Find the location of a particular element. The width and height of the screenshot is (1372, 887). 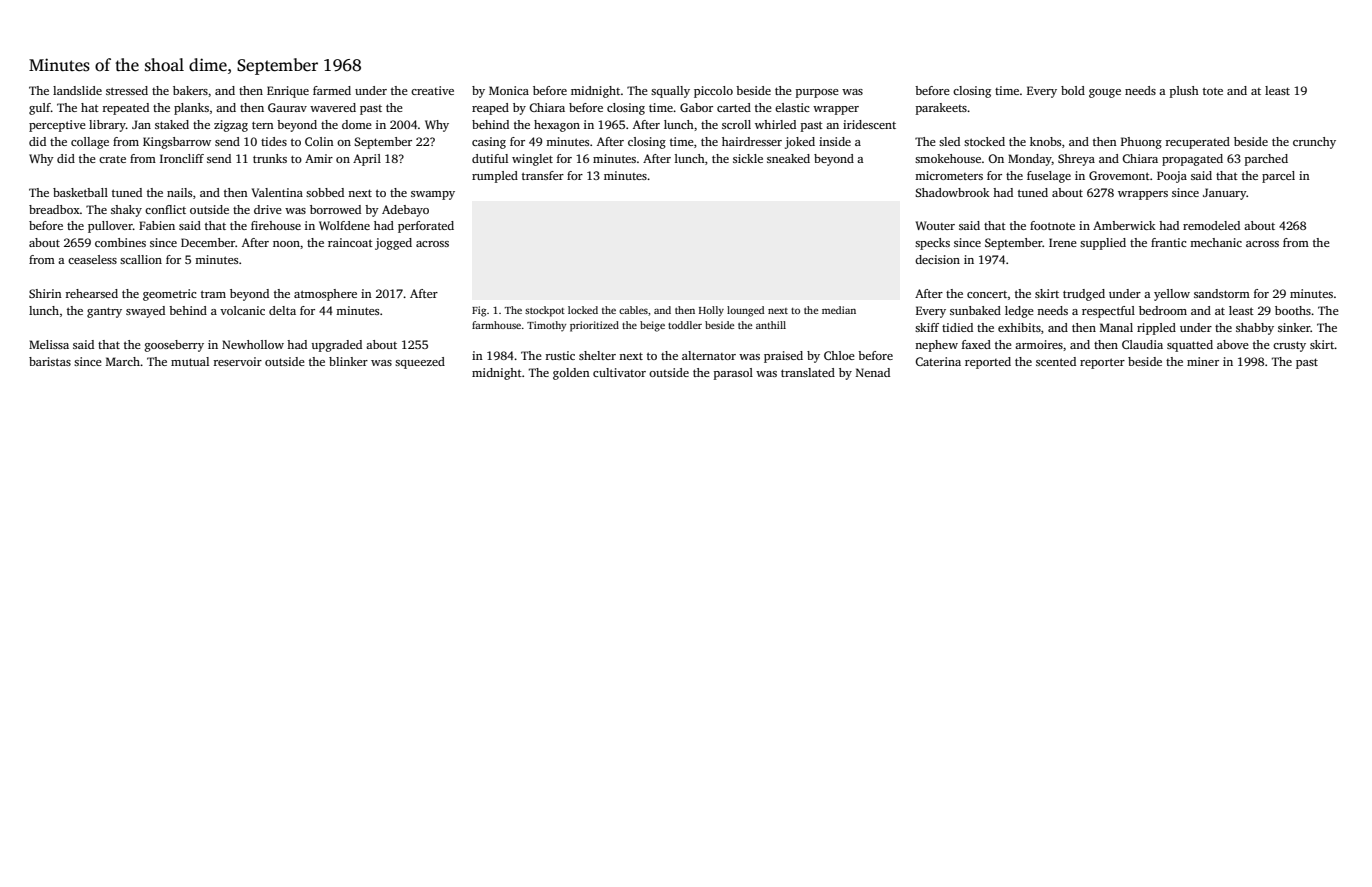

golden is located at coordinates (571, 374).
